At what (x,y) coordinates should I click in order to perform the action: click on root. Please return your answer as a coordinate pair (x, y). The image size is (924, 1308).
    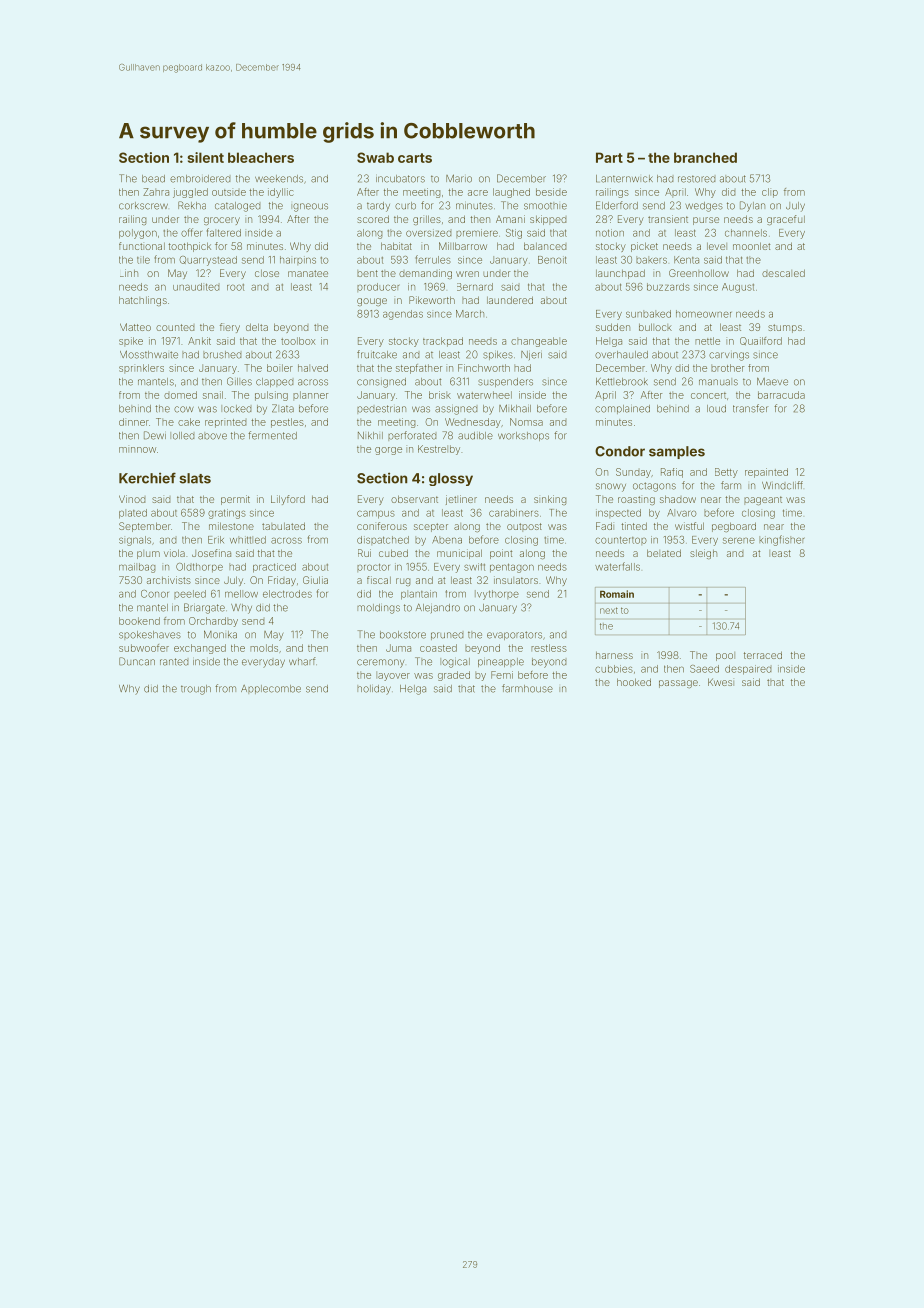
    Looking at the image, I should click on (235, 287).
